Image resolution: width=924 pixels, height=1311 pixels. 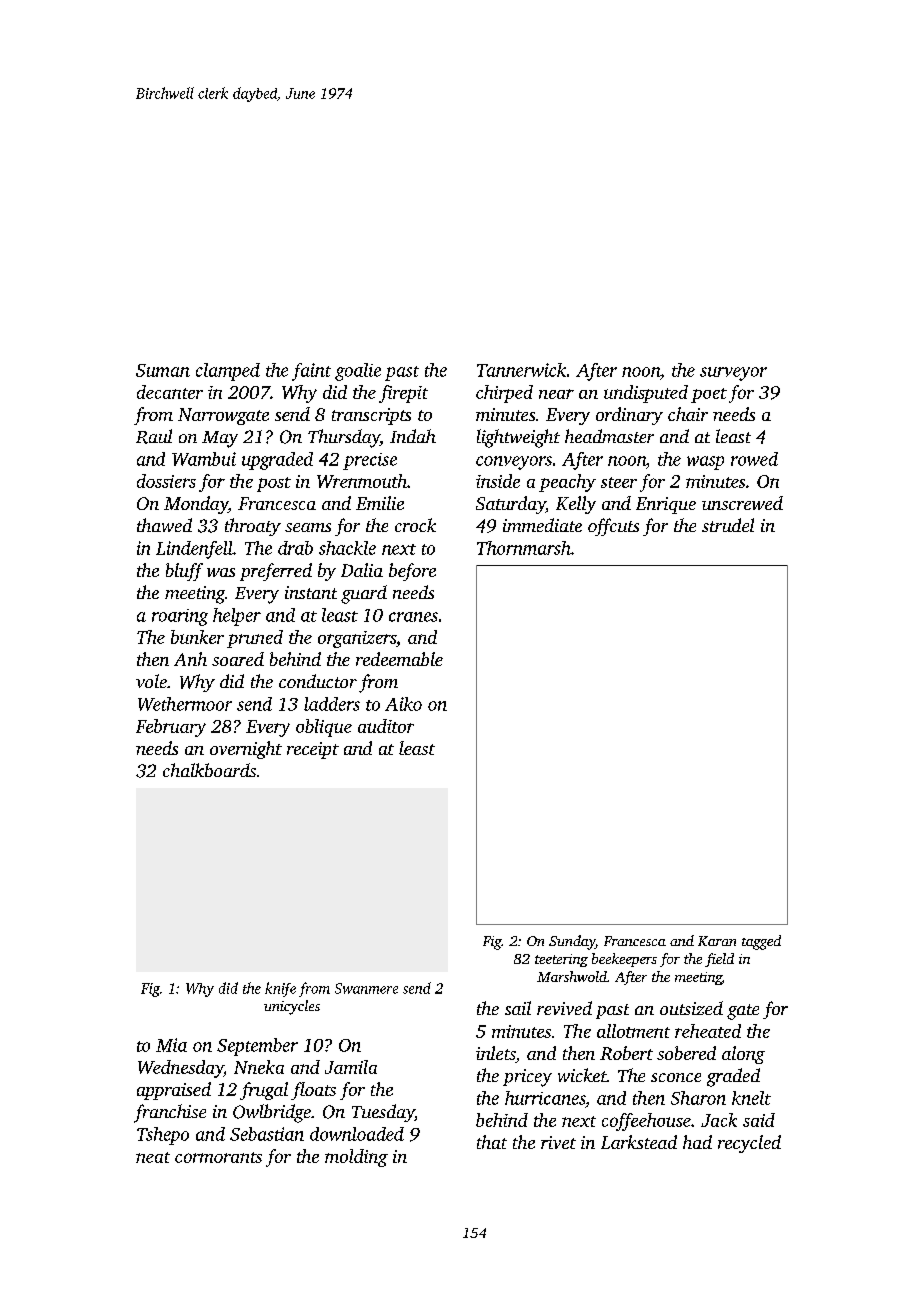 I want to click on decanter, so click(x=170, y=392).
